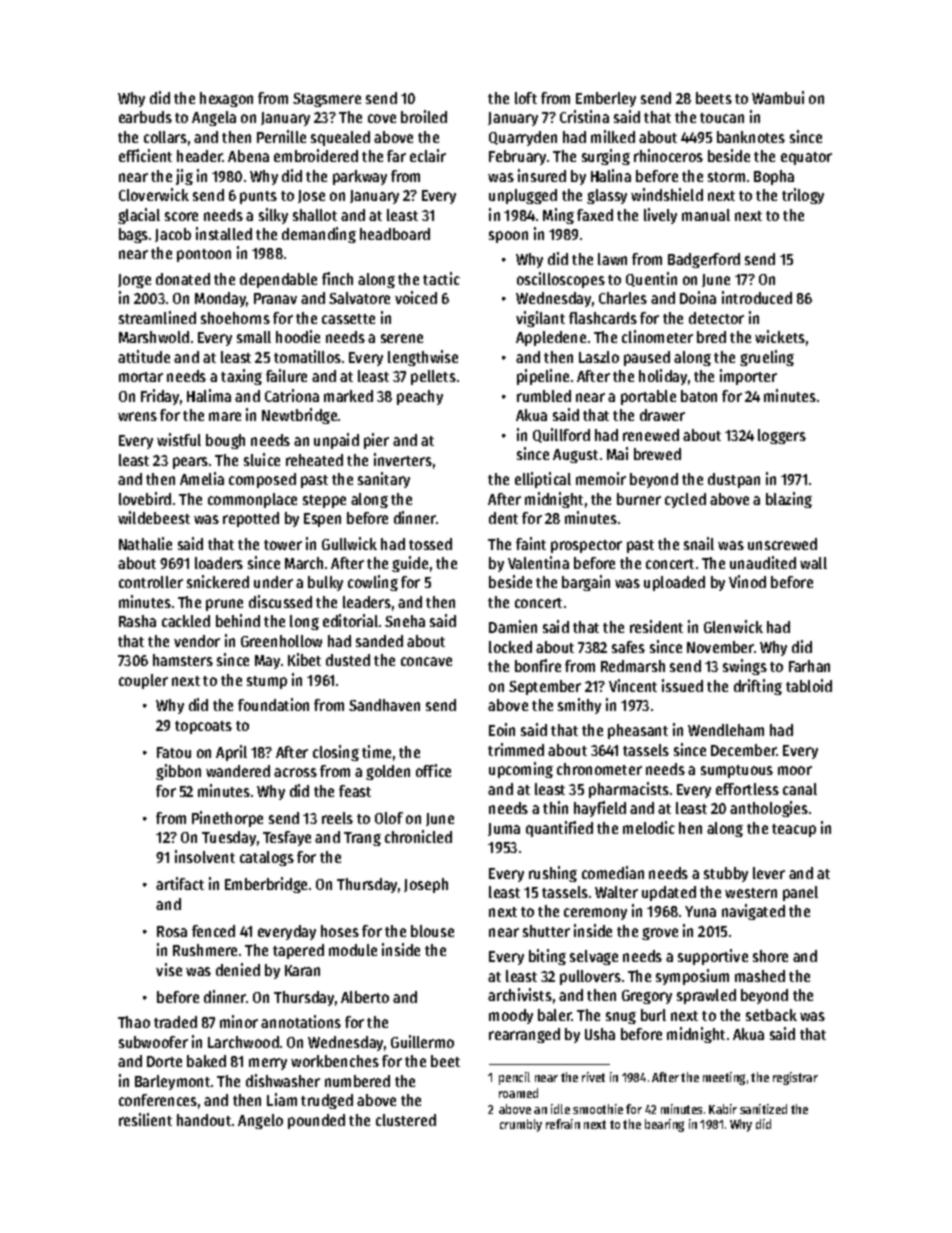 This screenshot has width=952, height=1233. Describe the element at coordinates (430, 544) in the screenshot. I see `tossed` at that location.
